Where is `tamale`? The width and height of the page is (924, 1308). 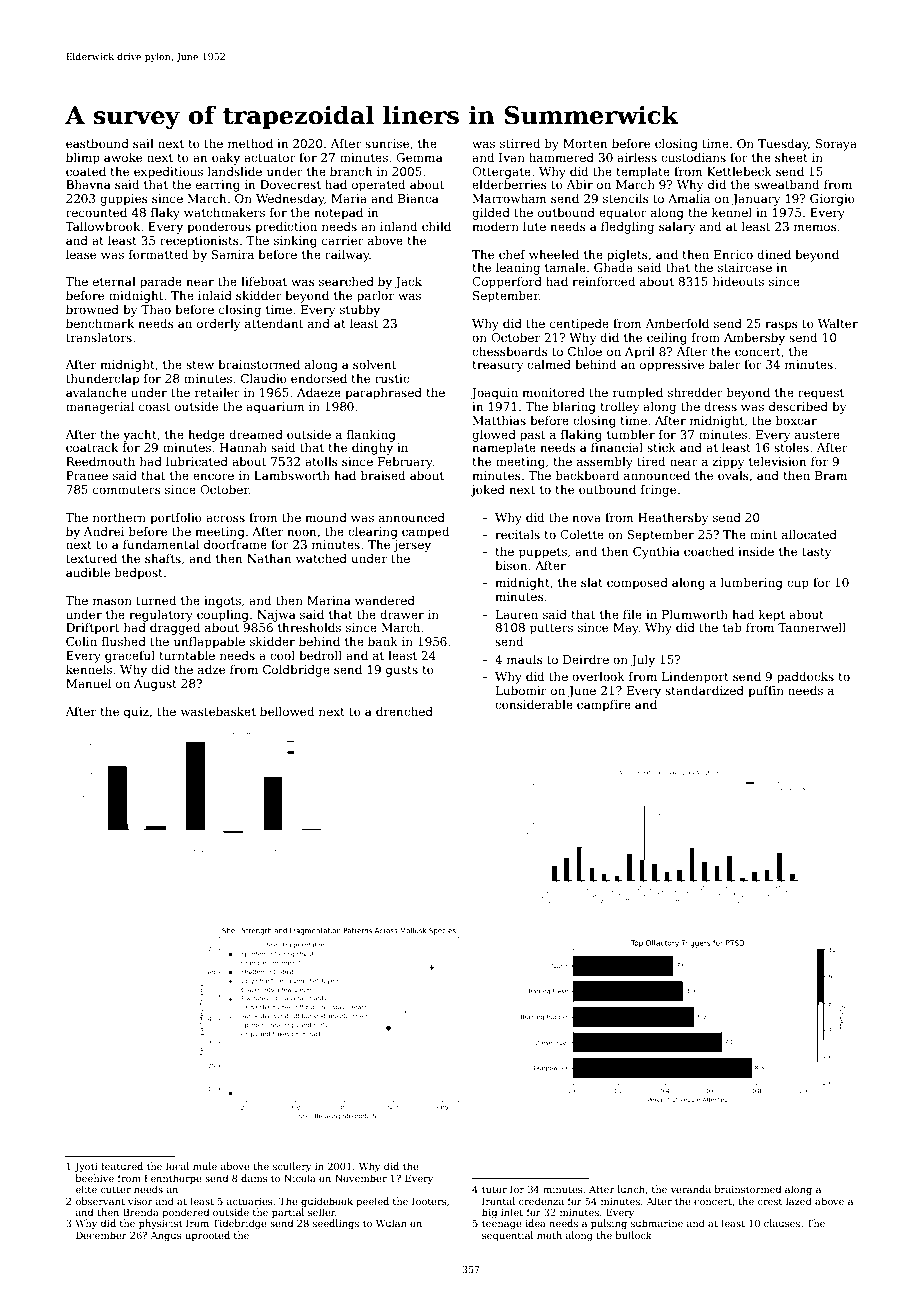
tamale is located at coordinates (565, 267).
